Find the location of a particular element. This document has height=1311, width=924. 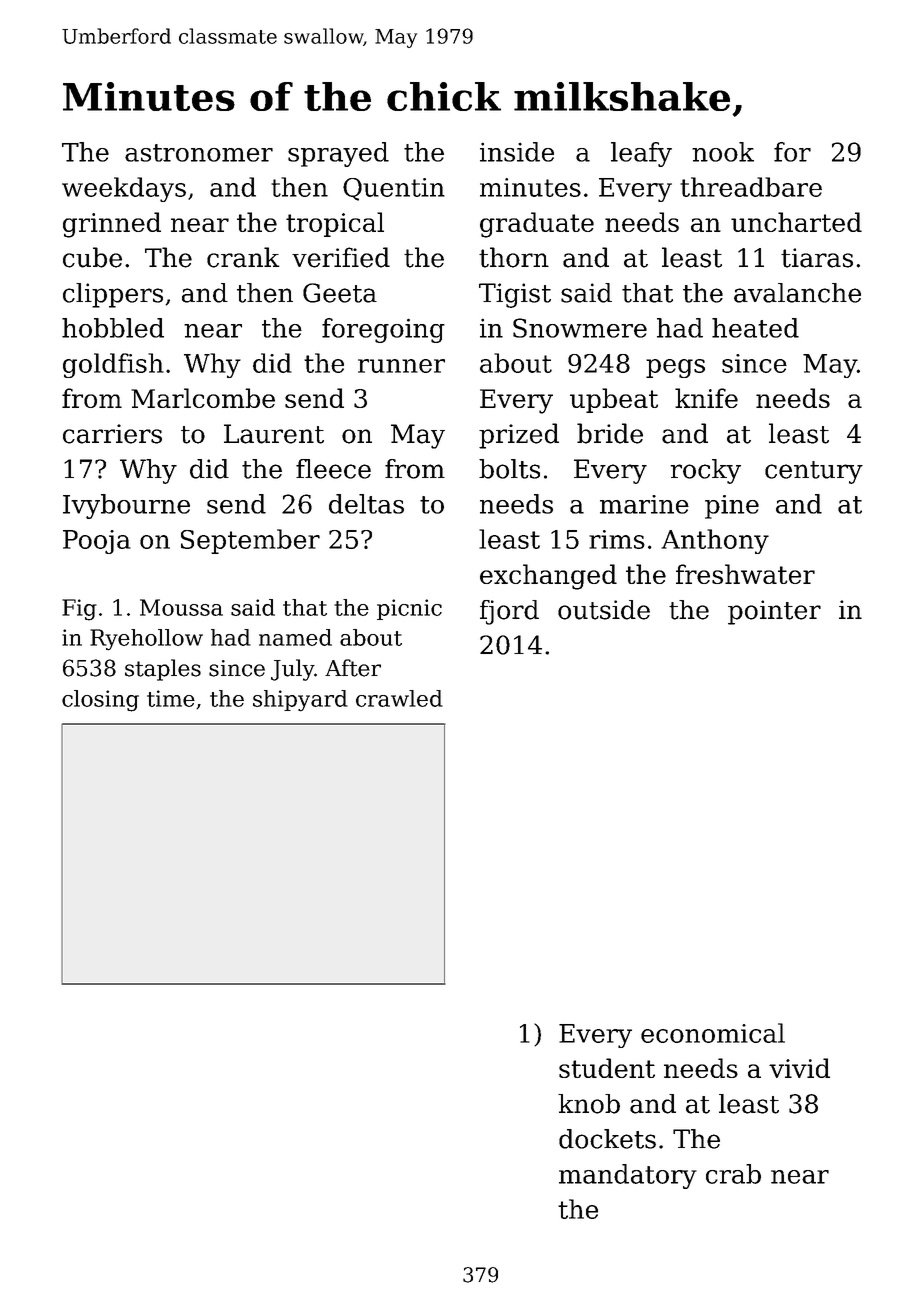

threadbare is located at coordinates (751, 187).
